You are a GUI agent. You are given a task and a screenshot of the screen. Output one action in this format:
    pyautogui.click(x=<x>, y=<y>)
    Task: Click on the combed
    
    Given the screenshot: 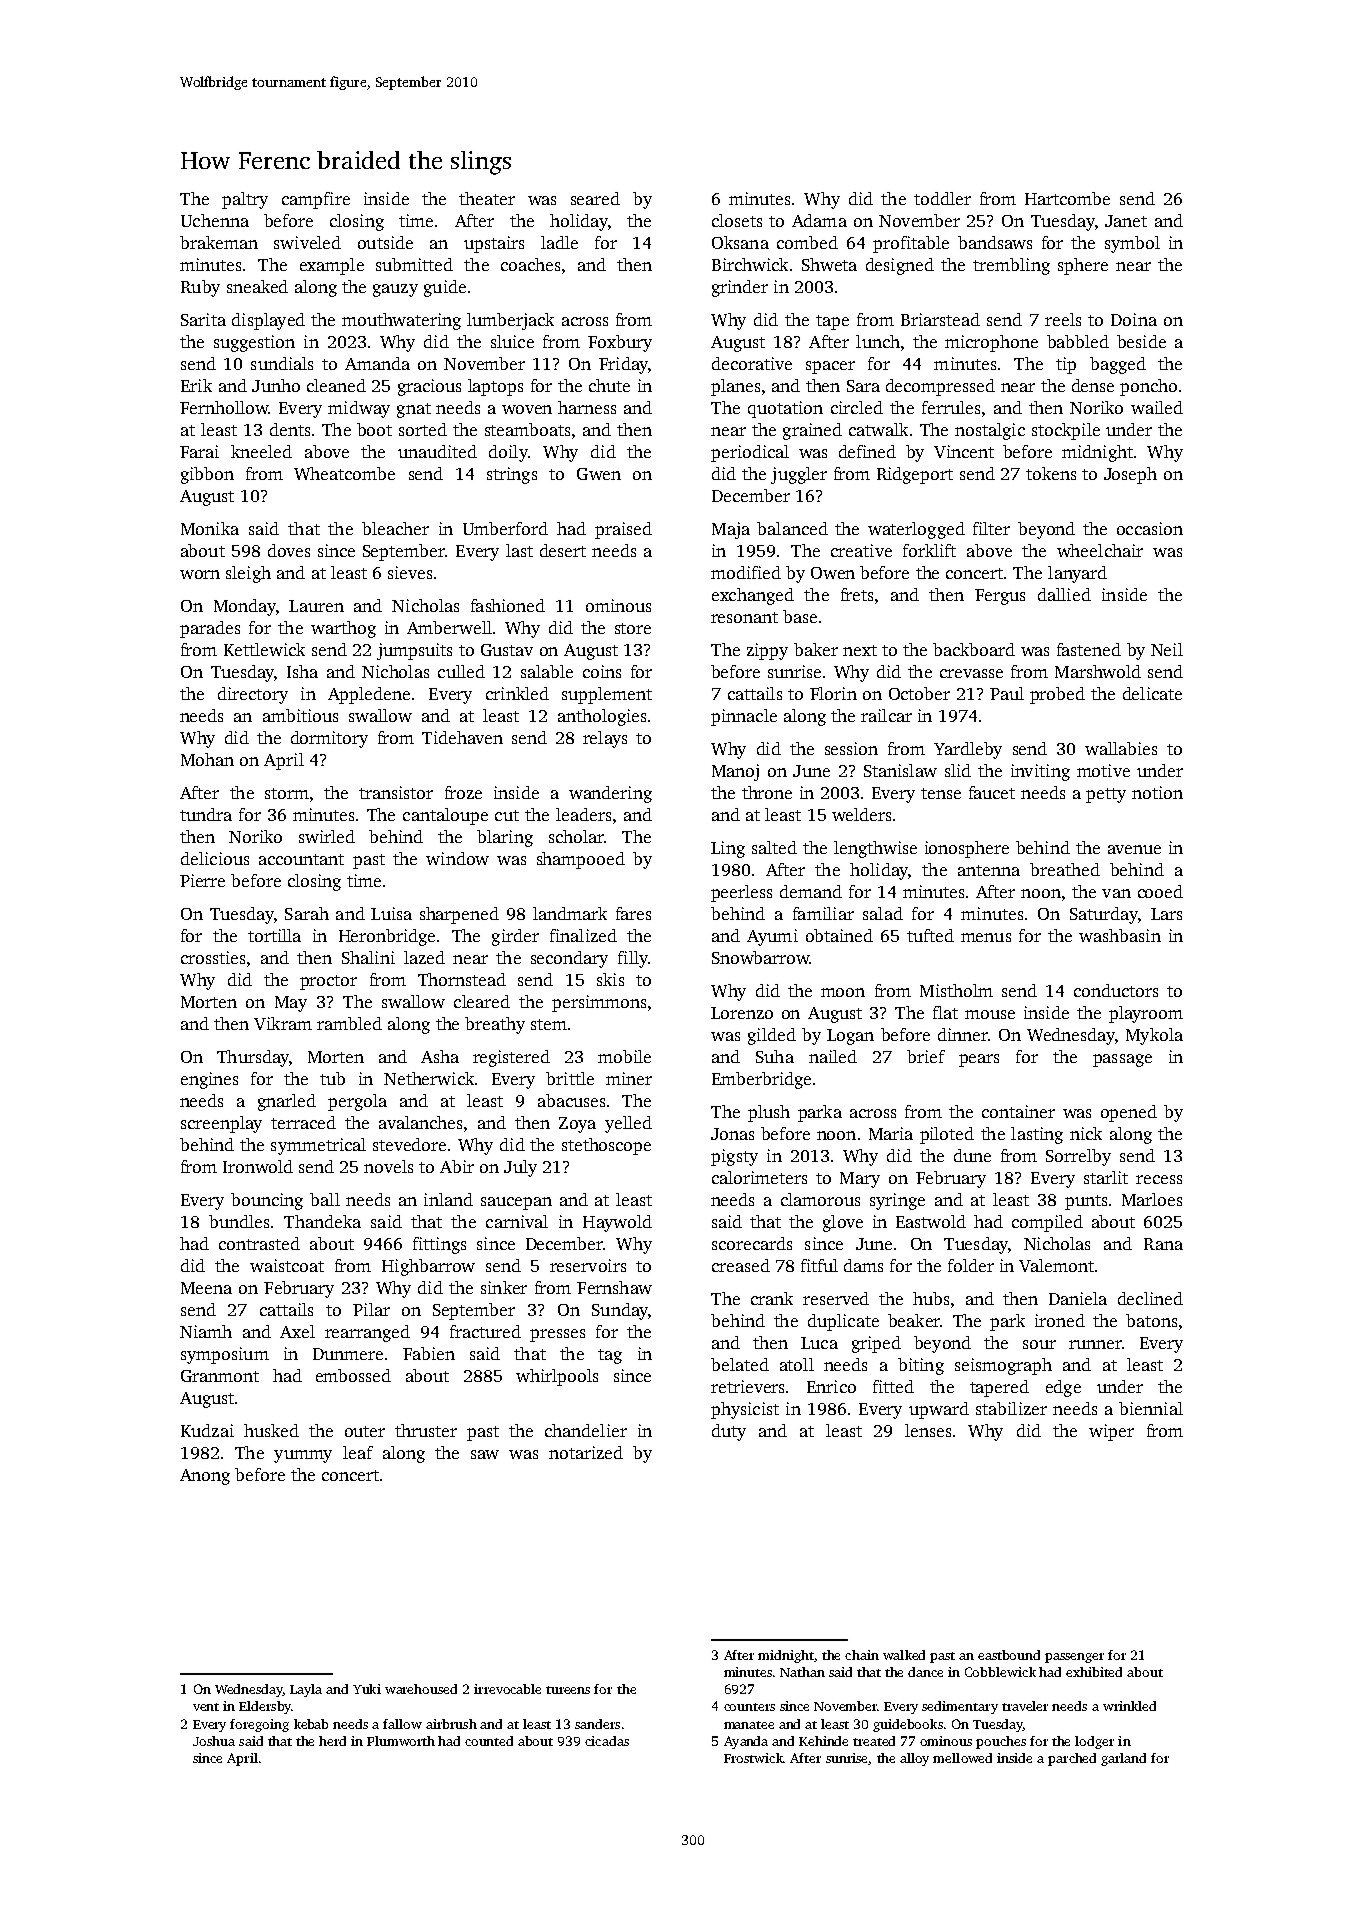 What is the action you would take?
    pyautogui.click(x=807, y=242)
